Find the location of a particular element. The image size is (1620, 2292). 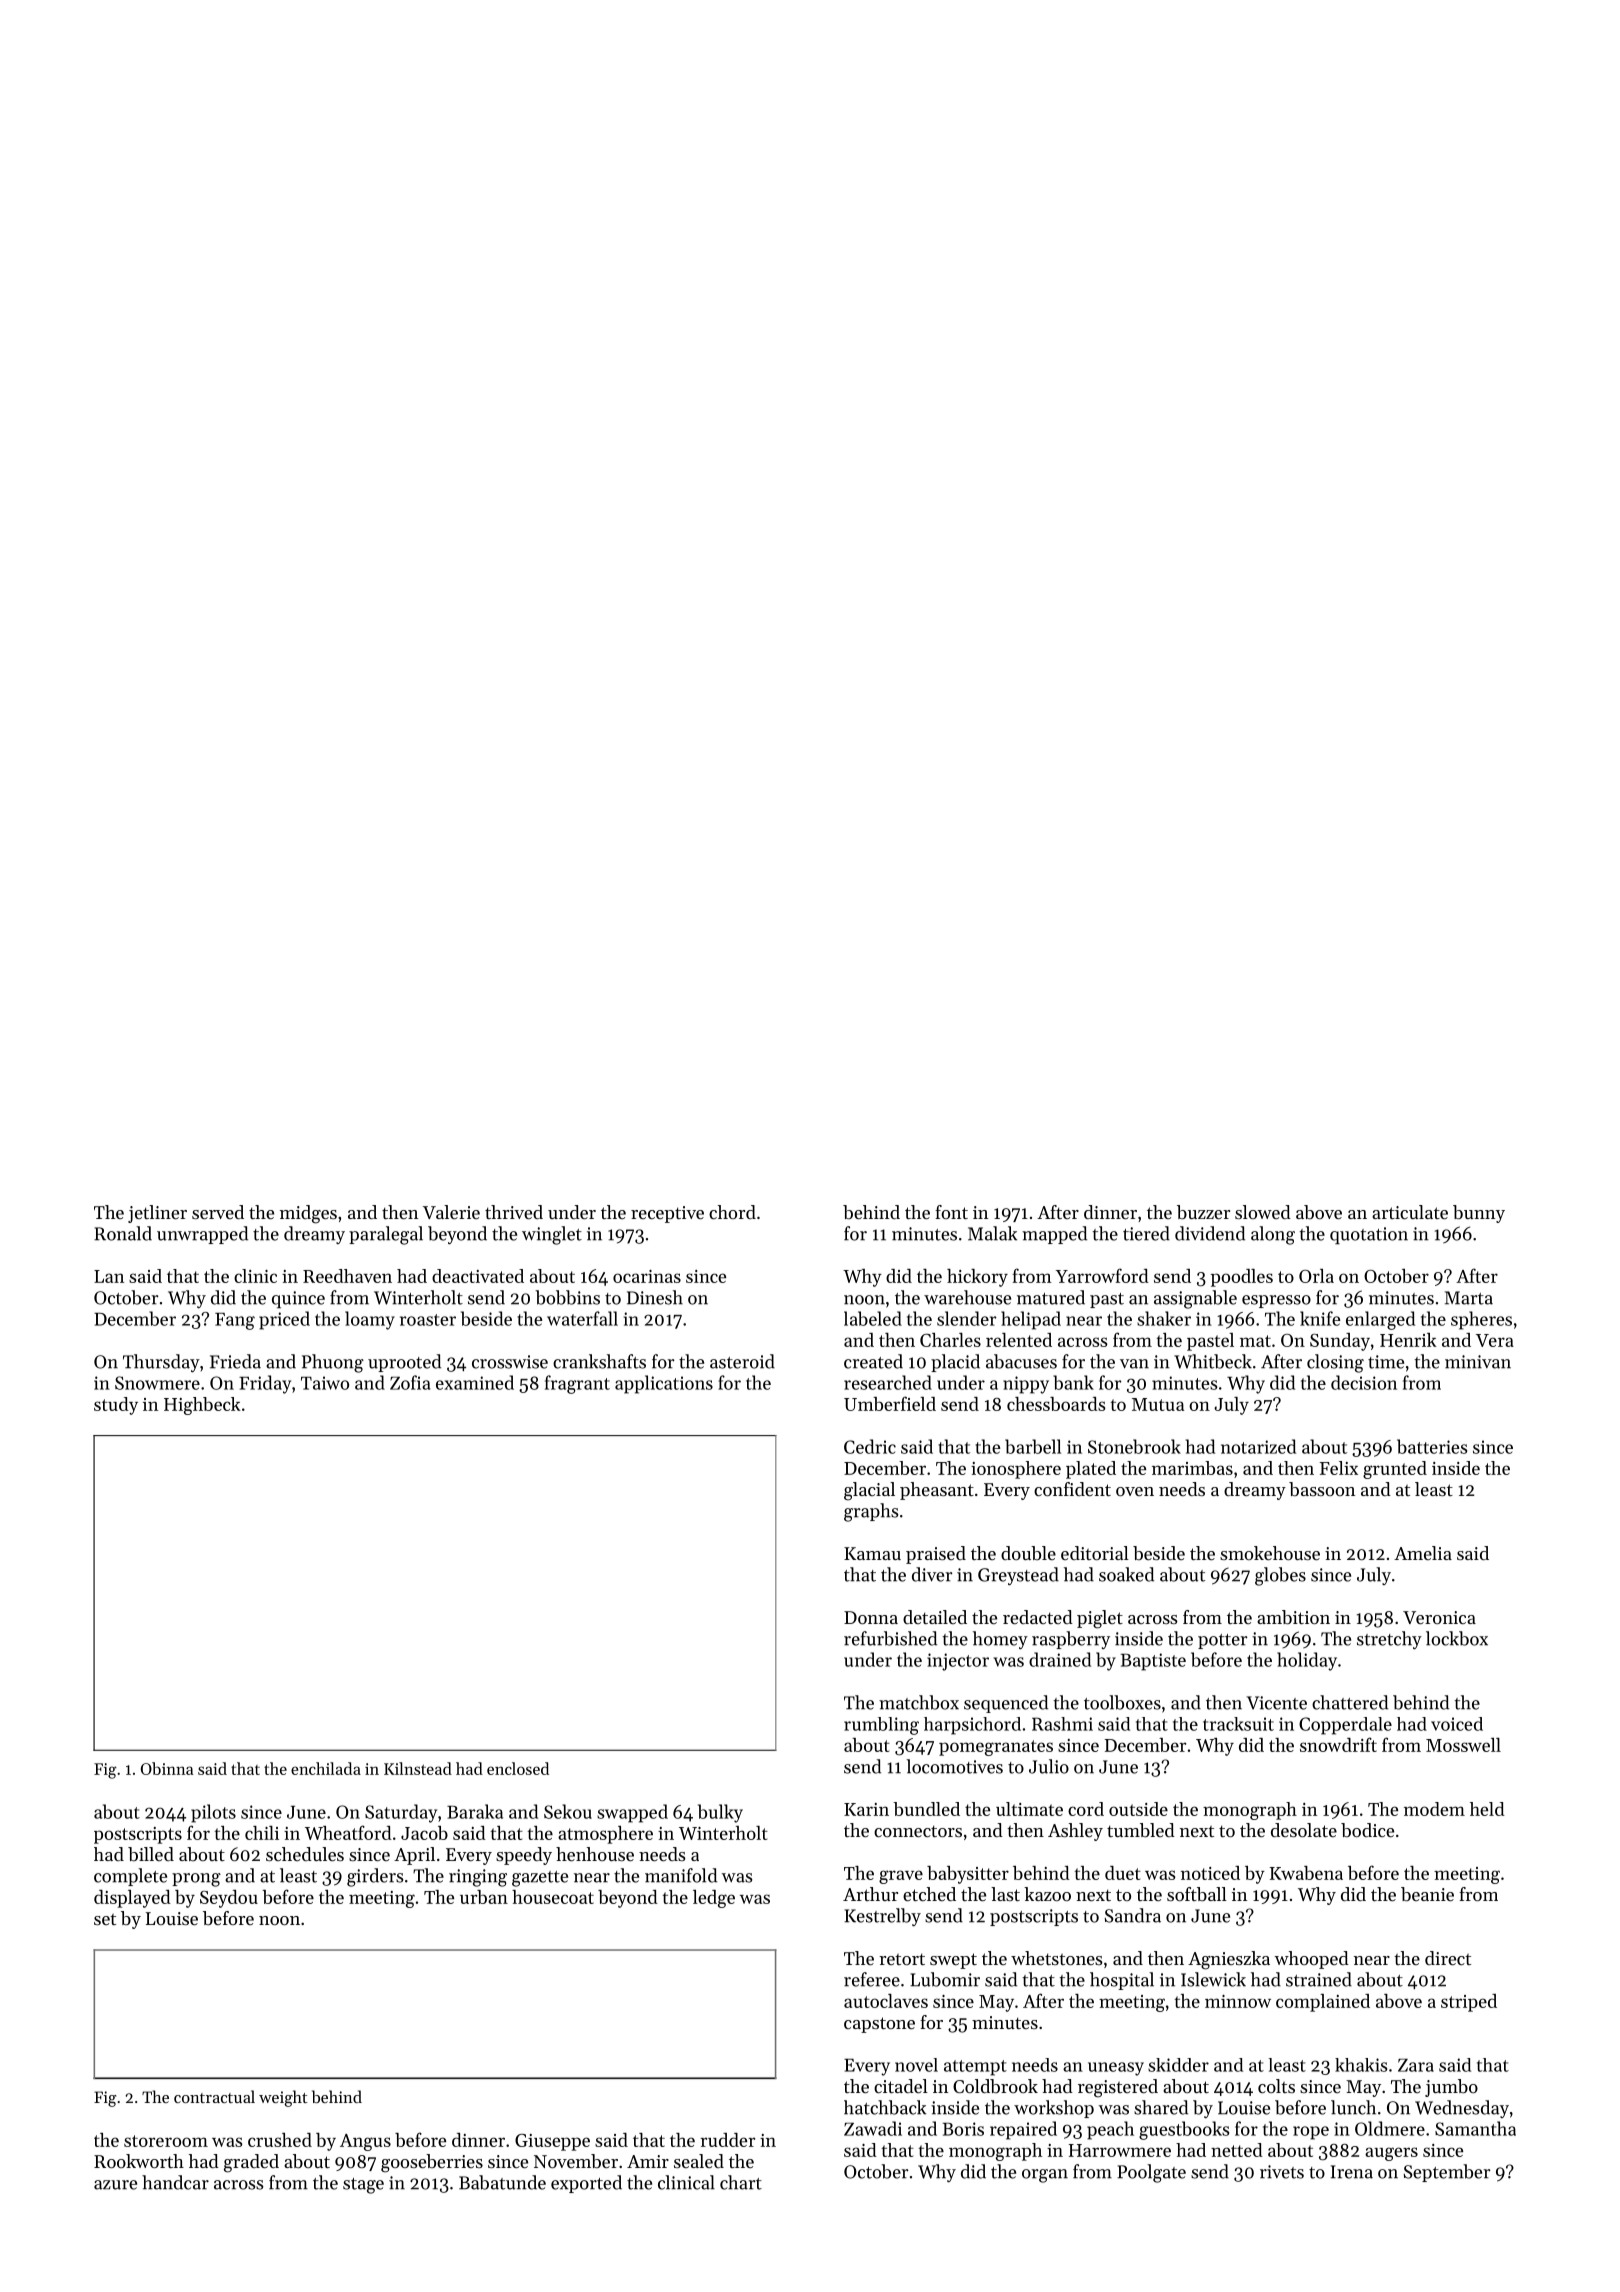

Obinna is located at coordinates (167, 1768).
